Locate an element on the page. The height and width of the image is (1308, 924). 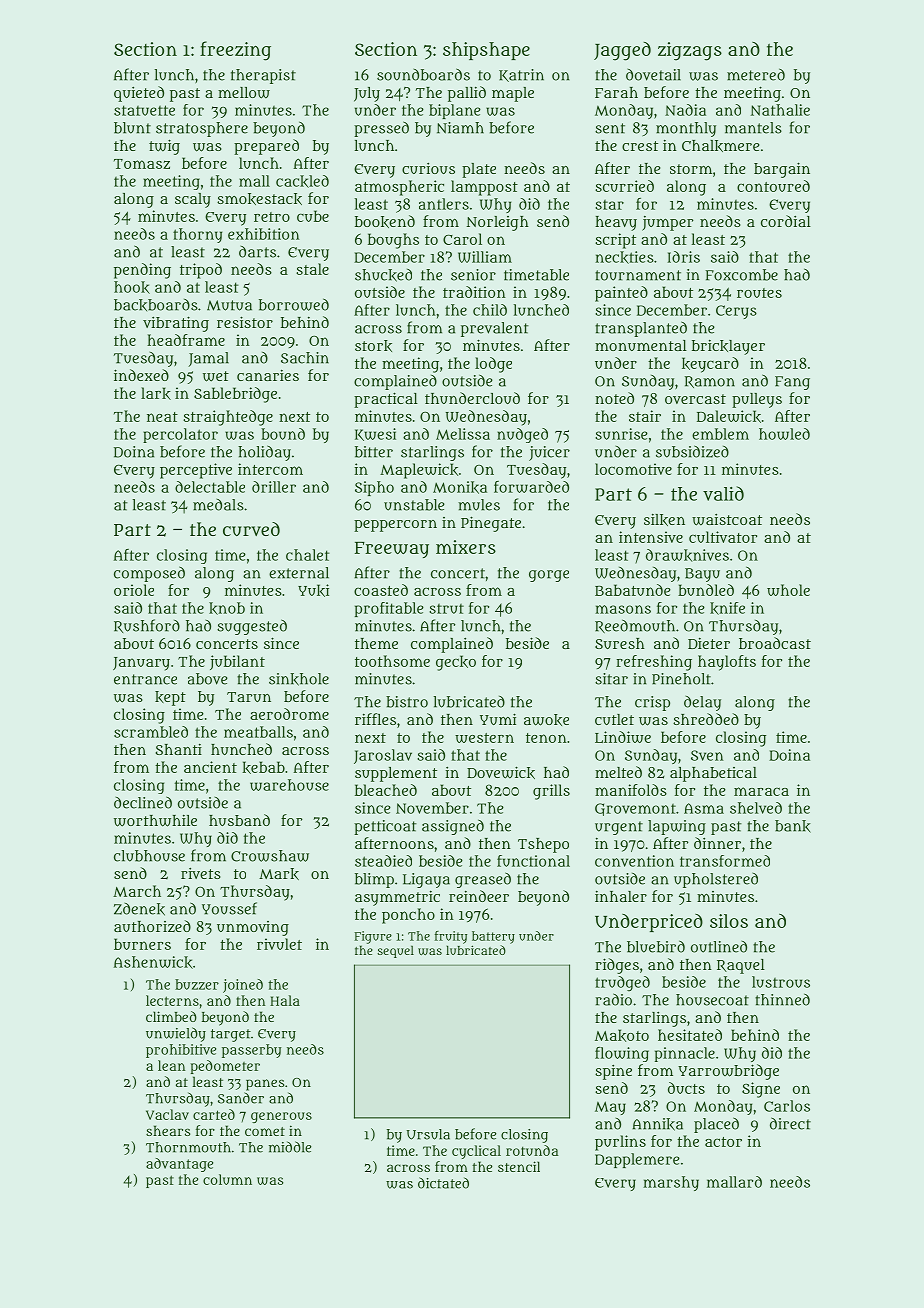
heavy is located at coordinates (616, 223).
